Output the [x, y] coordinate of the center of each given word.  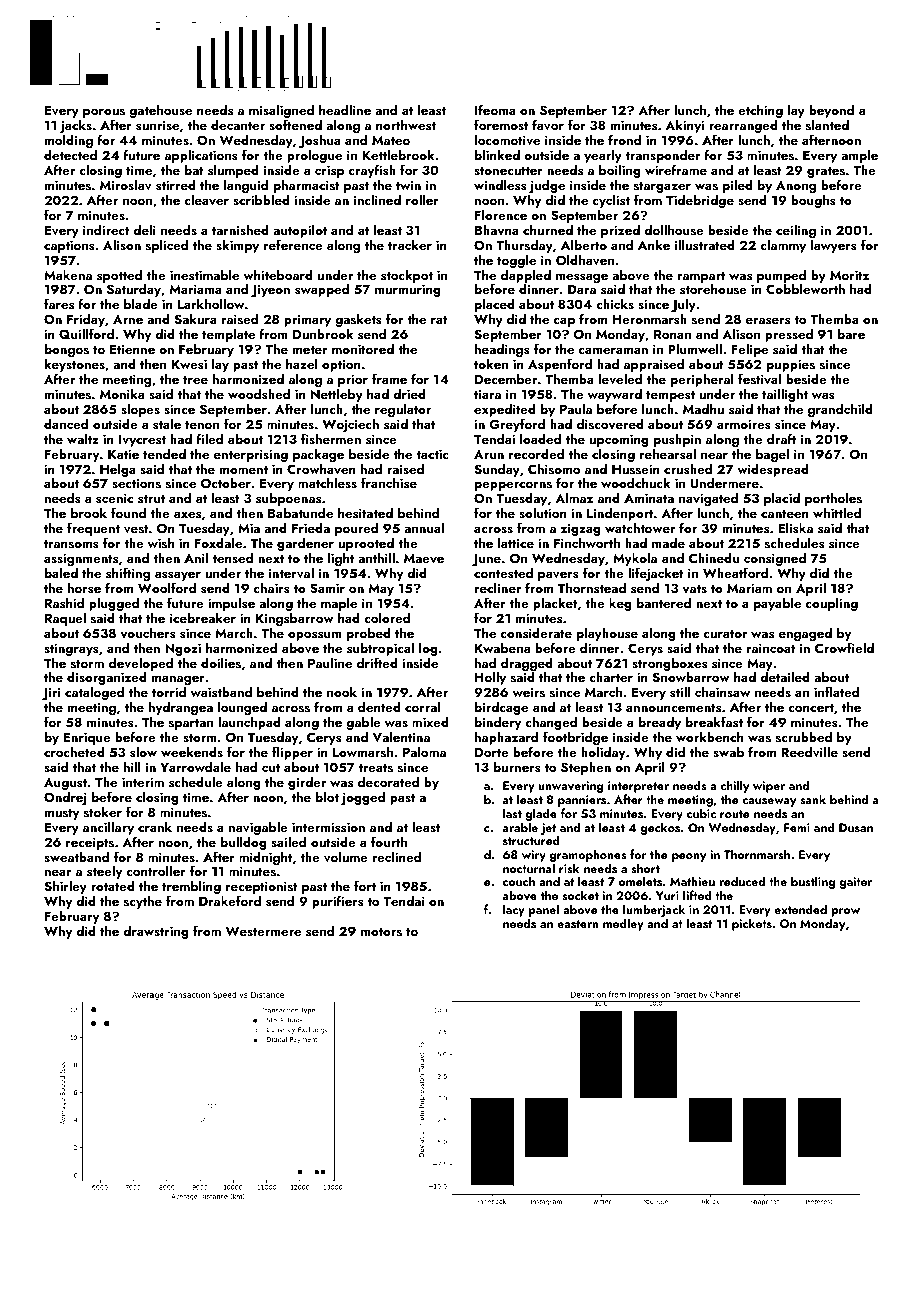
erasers [768, 321]
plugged [114, 604]
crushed [688, 468]
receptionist [262, 888]
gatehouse [161, 112]
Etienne [132, 349]
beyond [831, 112]
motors [381, 932]
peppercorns [513, 487]
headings [502, 351]
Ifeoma [495, 109]
